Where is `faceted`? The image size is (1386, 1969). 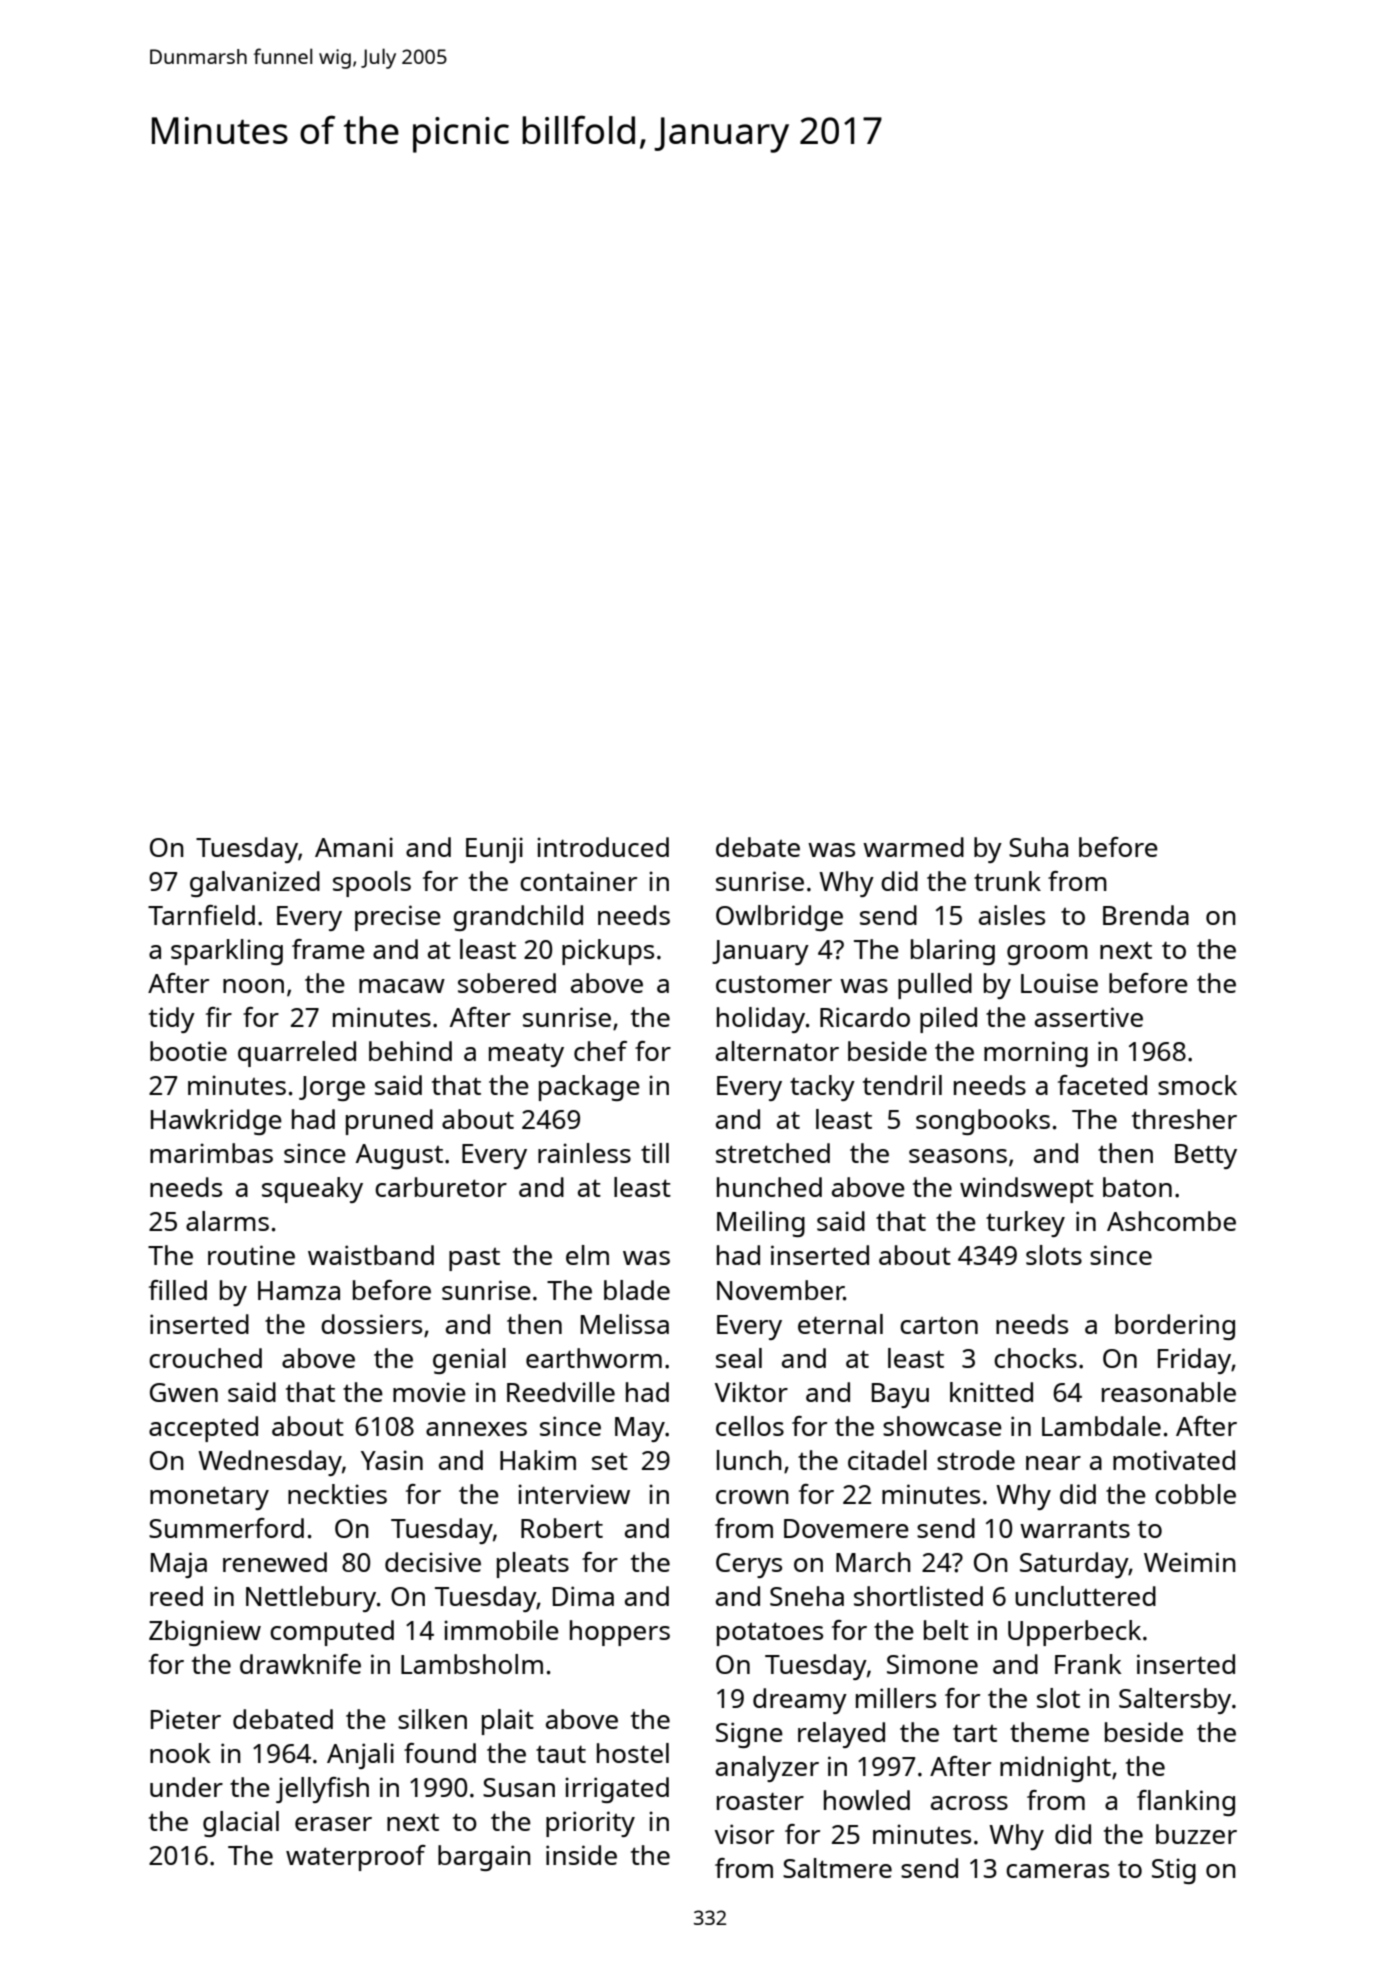
faceted is located at coordinates (1102, 1085).
